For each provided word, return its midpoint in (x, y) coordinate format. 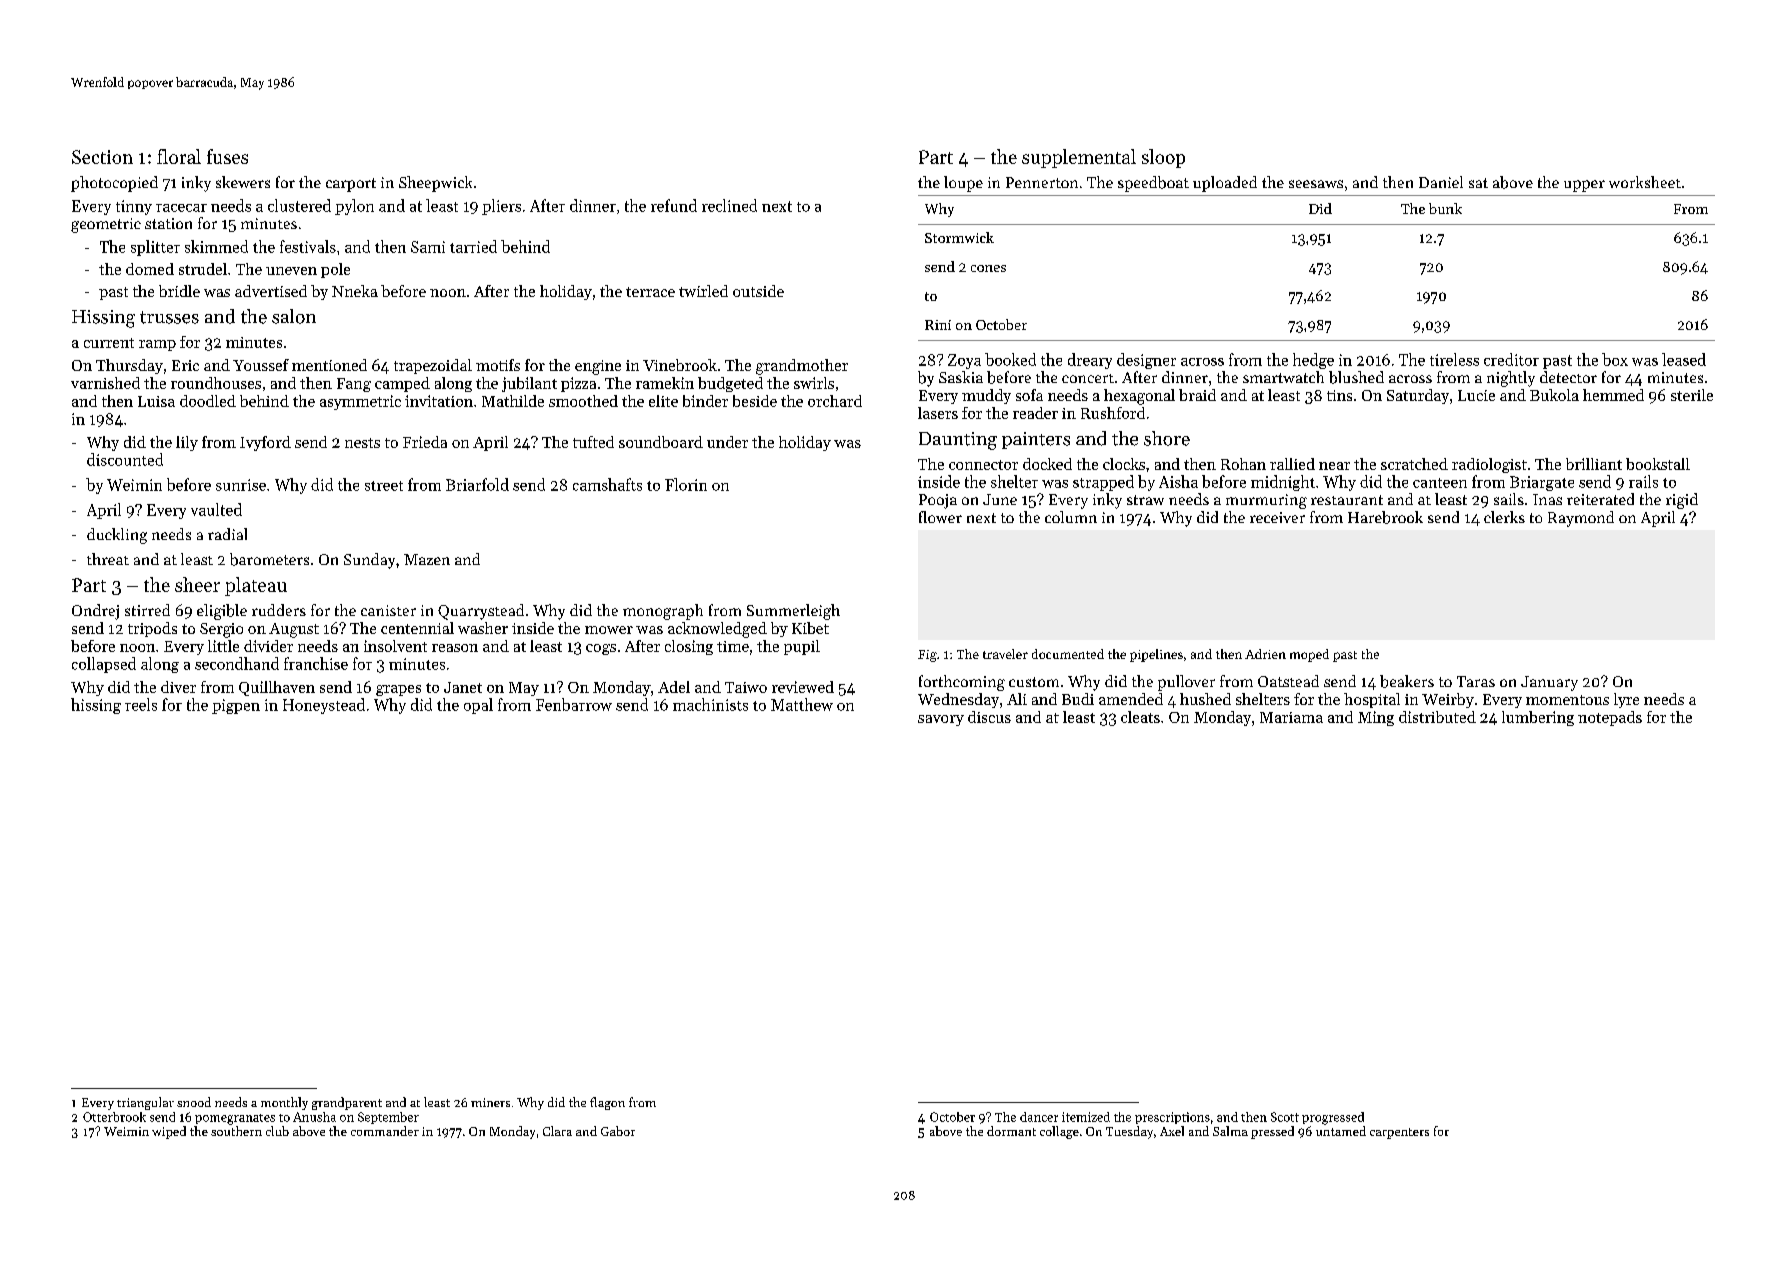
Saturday (1418, 396)
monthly (284, 1103)
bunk (1445, 208)
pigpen (236, 706)
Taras (1476, 681)
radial (227, 534)
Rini (938, 325)
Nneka (355, 291)
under (727, 442)
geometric (106, 225)
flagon (607, 1103)
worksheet (1645, 182)
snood (194, 1102)
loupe (963, 184)
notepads (1610, 718)
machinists (710, 704)
